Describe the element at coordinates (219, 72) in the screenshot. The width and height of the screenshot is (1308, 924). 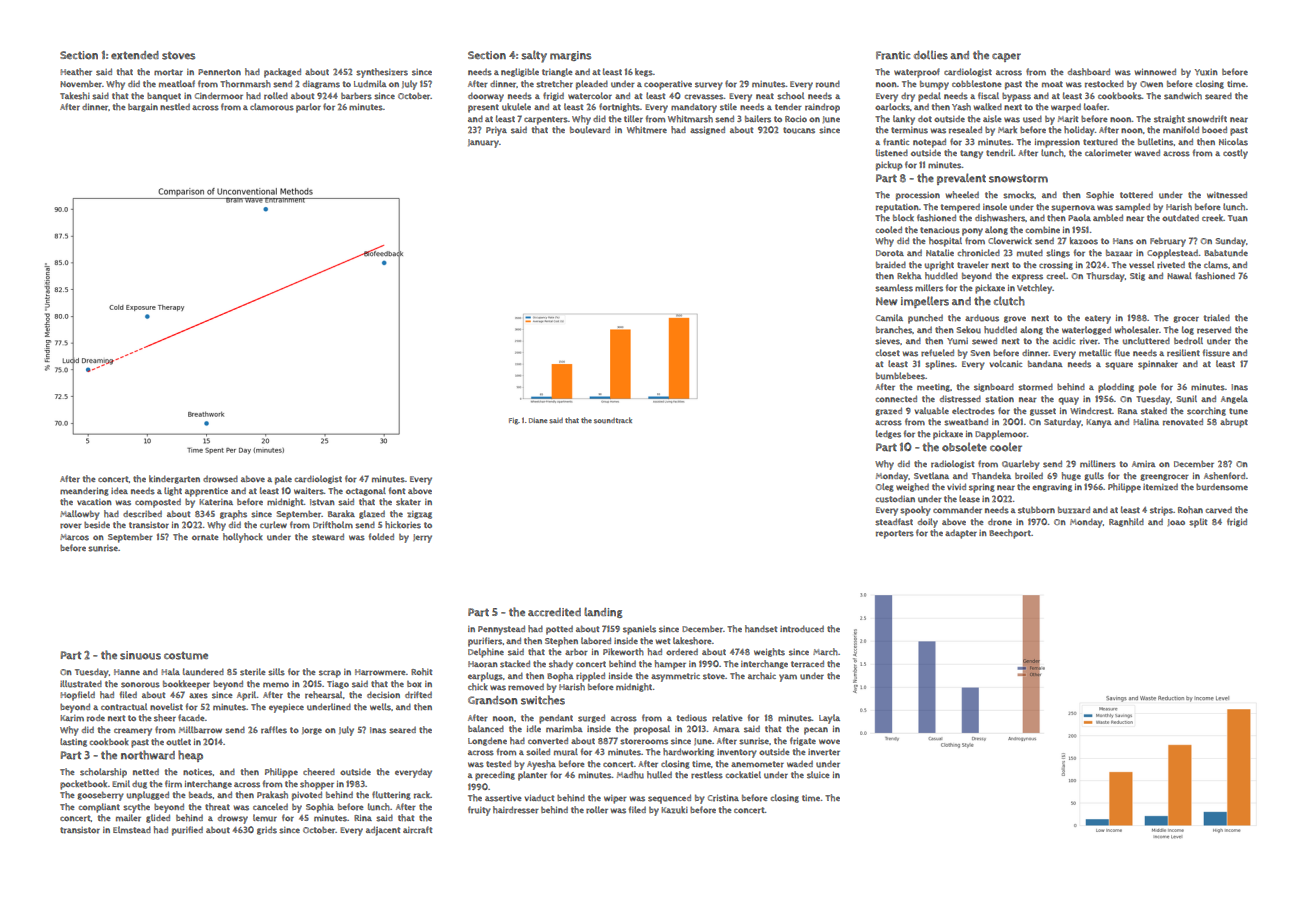
I see `Pennerton` at that location.
